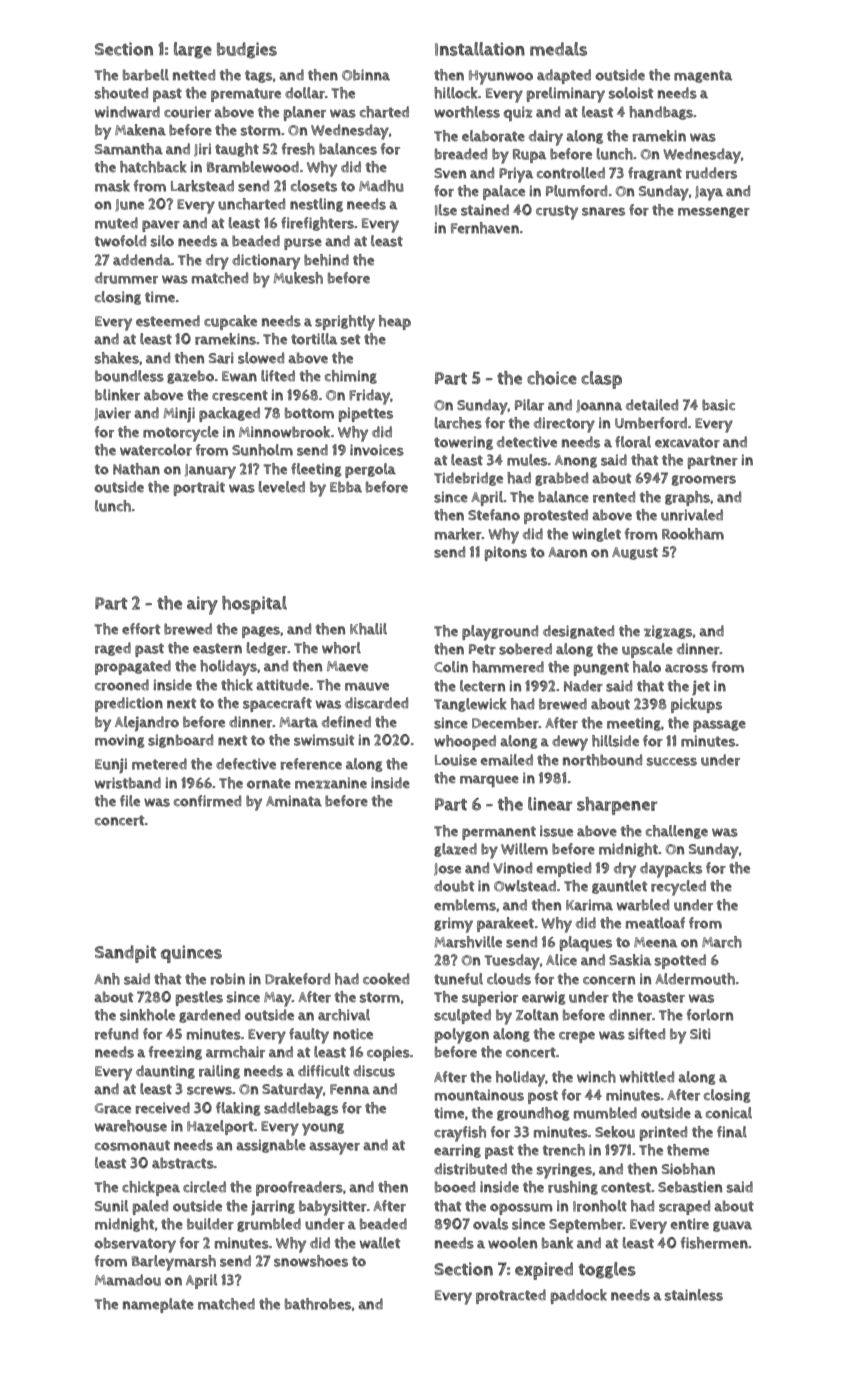  I want to click on messenger, so click(714, 212).
